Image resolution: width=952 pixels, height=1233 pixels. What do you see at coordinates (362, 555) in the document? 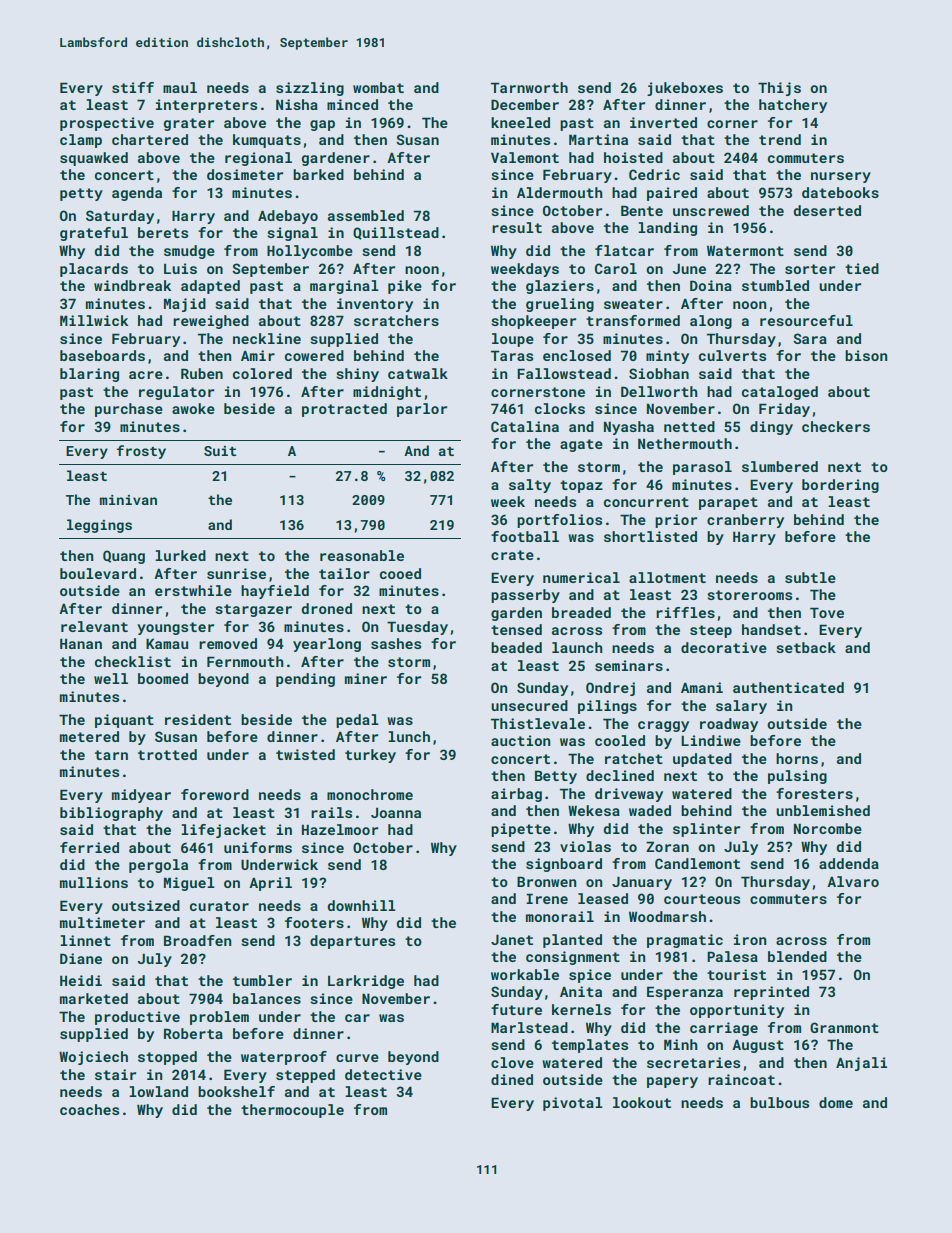
I see `reasonable` at bounding box center [362, 555].
